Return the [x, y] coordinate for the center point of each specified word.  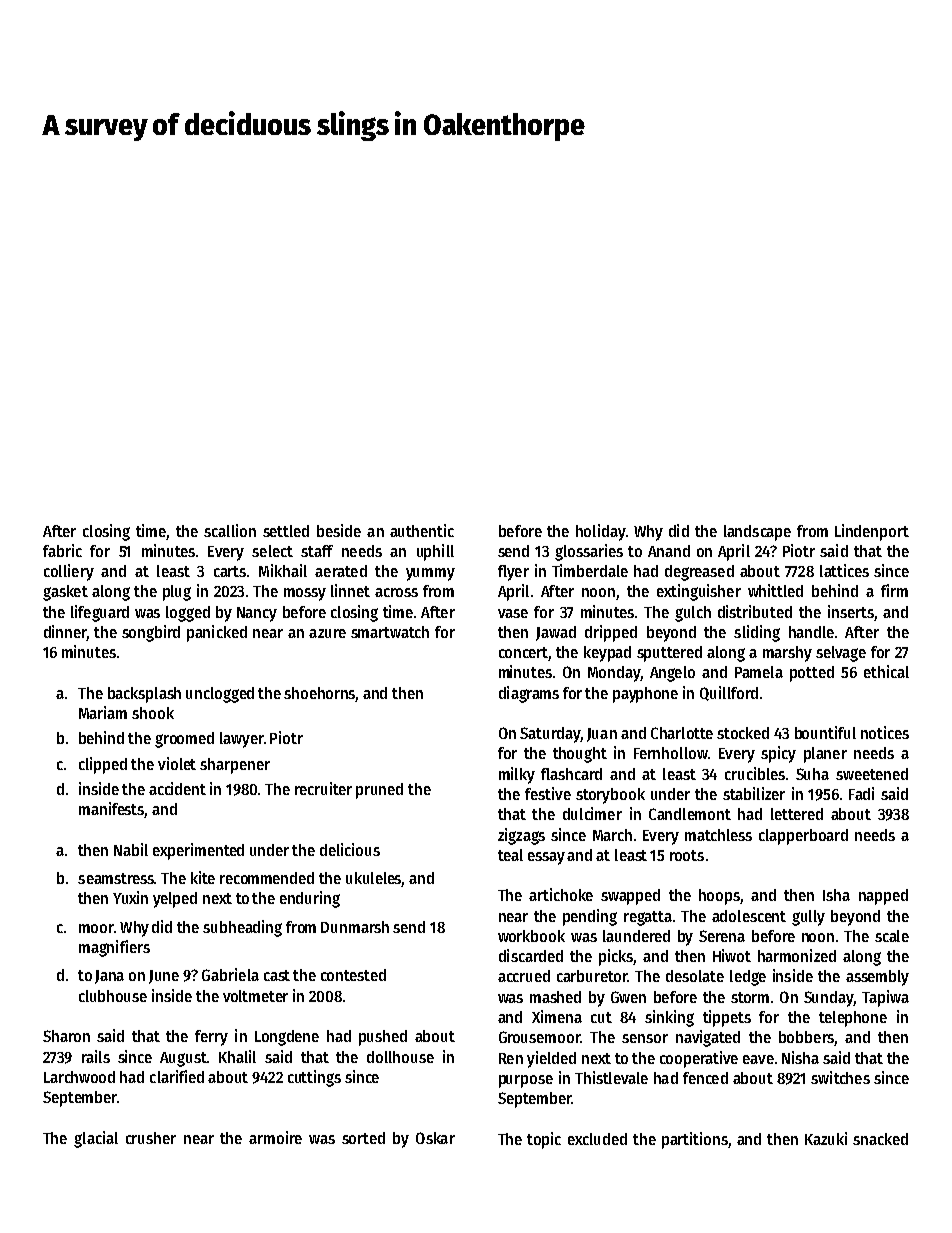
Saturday [550, 735]
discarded [531, 955]
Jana [109, 977]
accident [177, 788]
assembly [877, 978]
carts [230, 571]
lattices [844, 570]
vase [513, 613]
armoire [275, 1137]
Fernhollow [671, 753]
